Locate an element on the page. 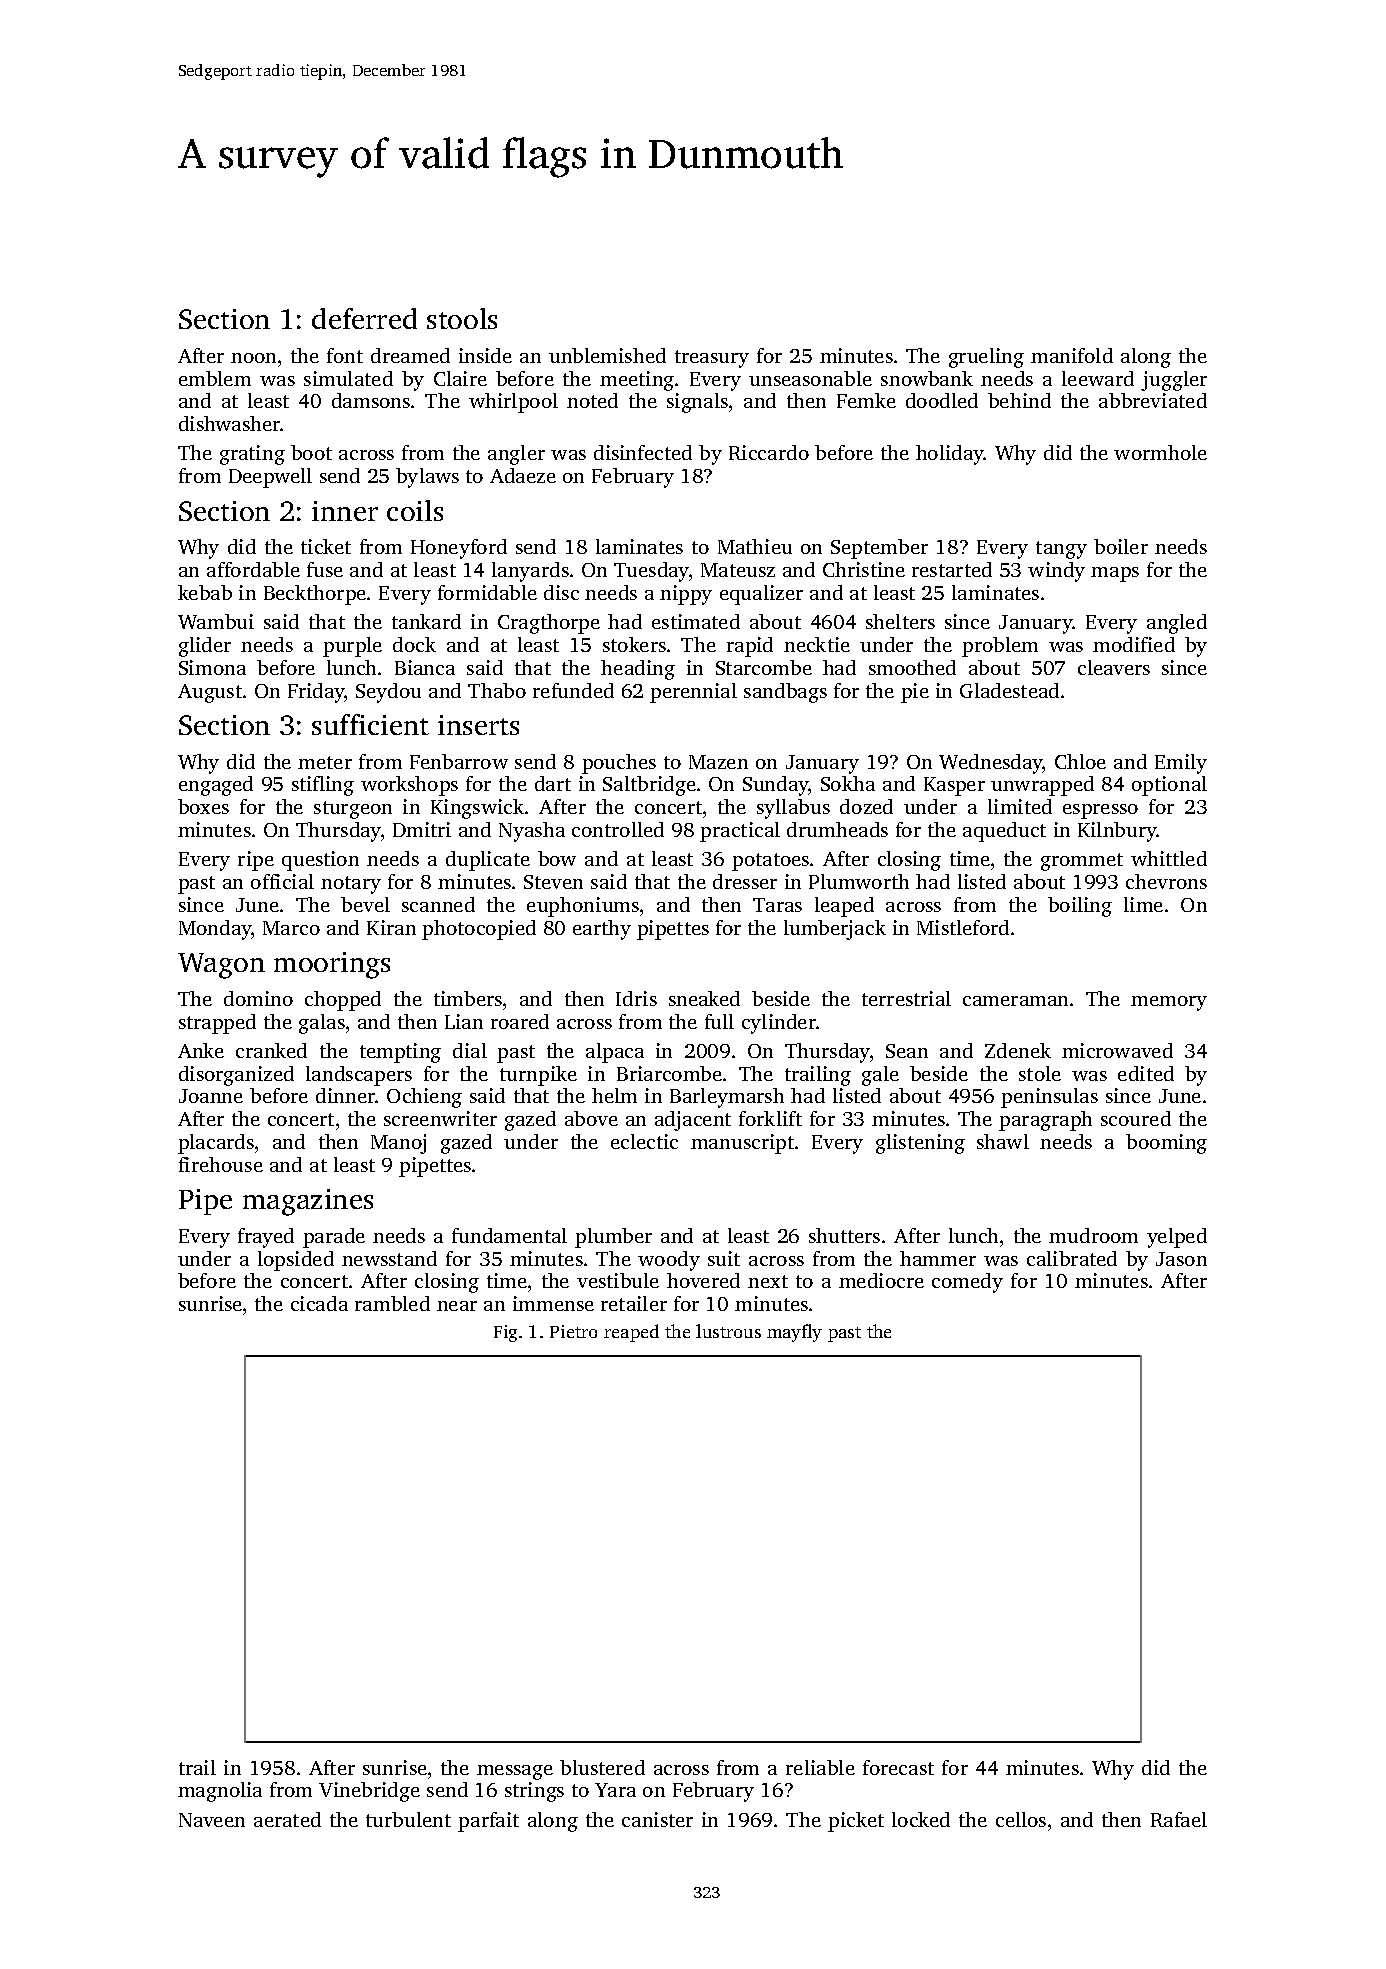 The image size is (1386, 1969). picket is located at coordinates (856, 1822).
